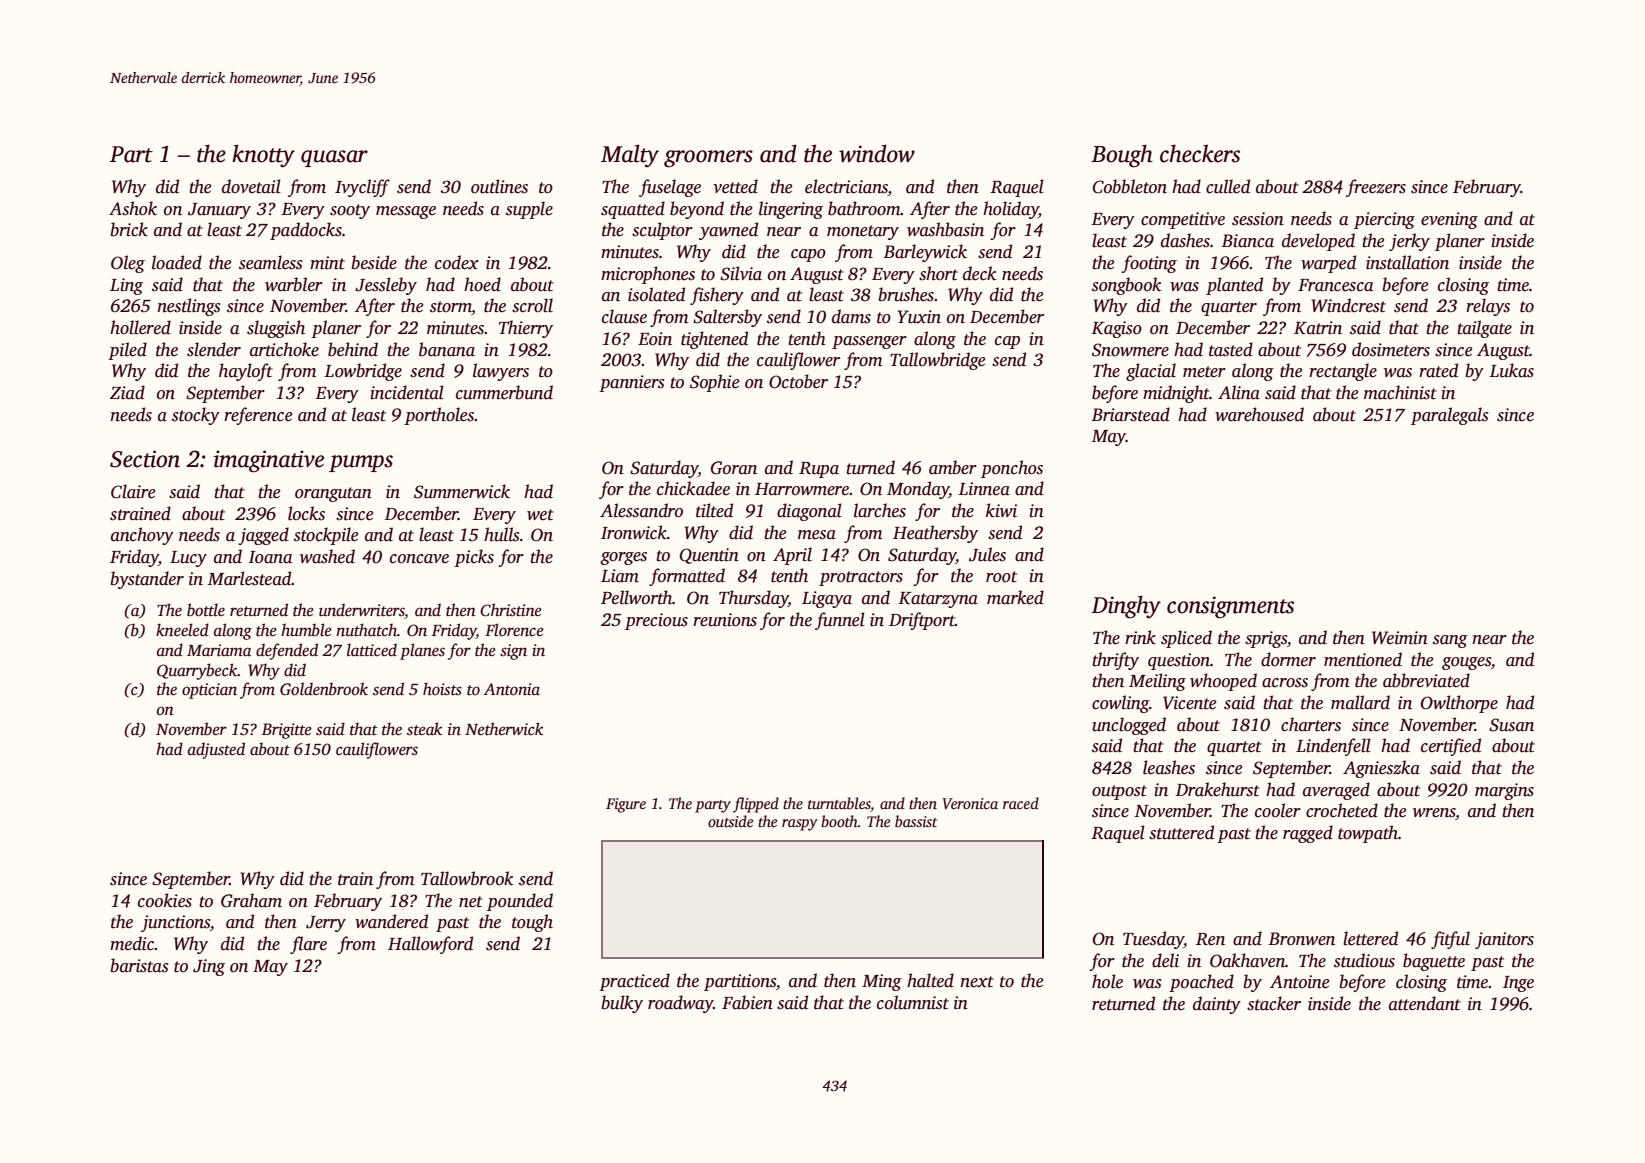 This screenshot has height=1163, width=1645. I want to click on October, so click(798, 381).
